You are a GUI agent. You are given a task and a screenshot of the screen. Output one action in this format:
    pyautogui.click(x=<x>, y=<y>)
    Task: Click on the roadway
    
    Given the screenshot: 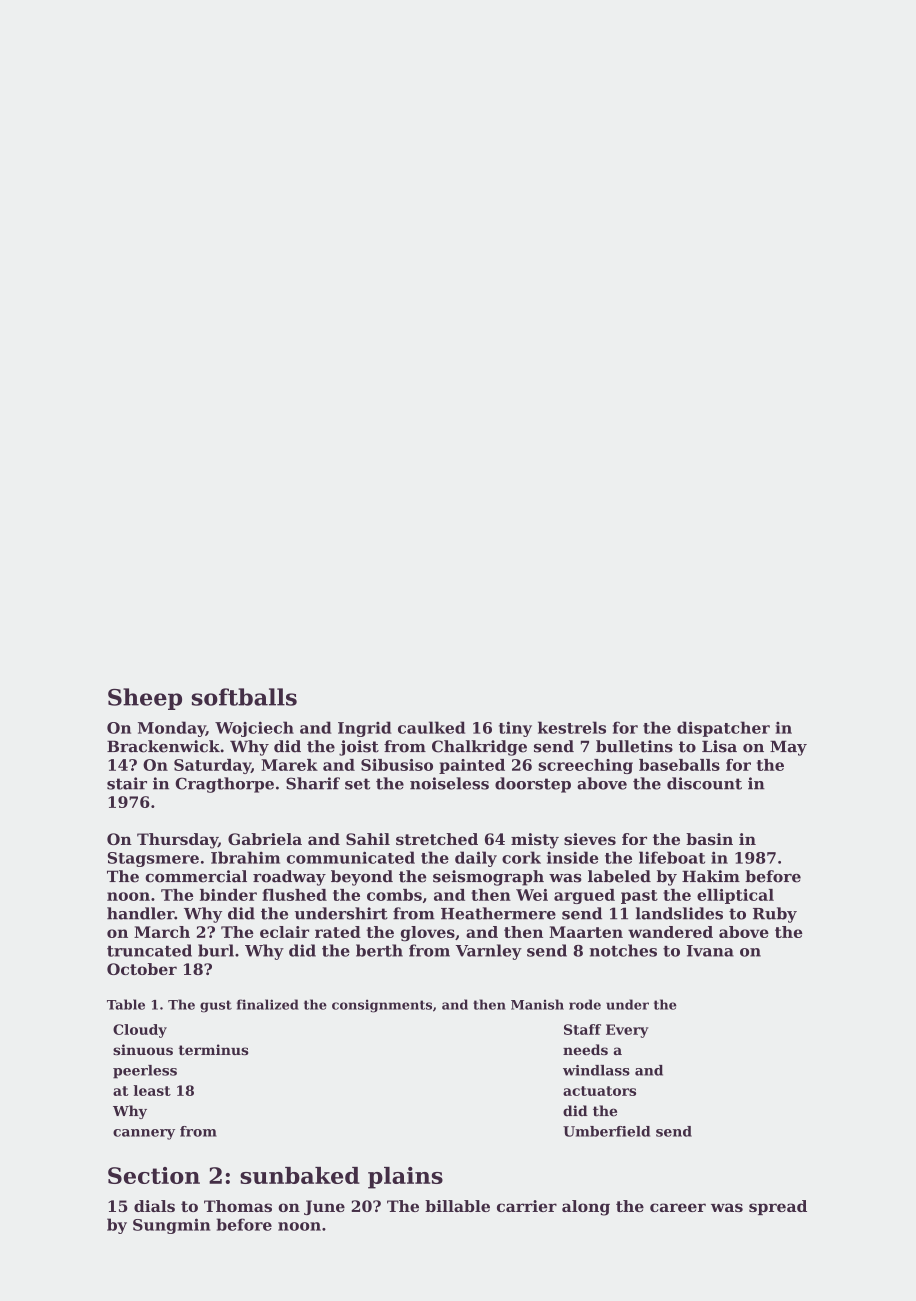 What is the action you would take?
    pyautogui.click(x=289, y=878)
